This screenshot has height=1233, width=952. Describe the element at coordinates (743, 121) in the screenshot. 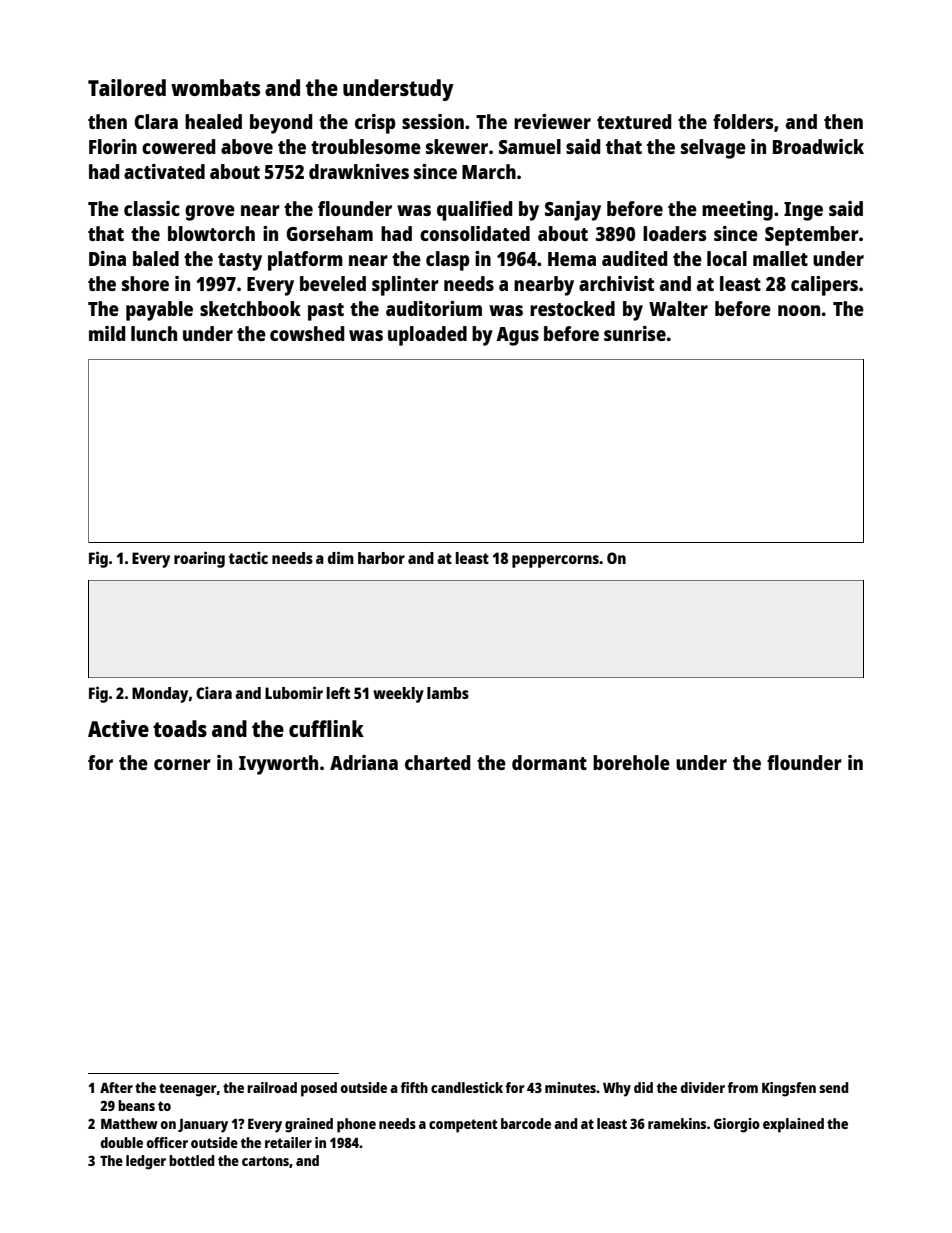

I see `folders` at that location.
